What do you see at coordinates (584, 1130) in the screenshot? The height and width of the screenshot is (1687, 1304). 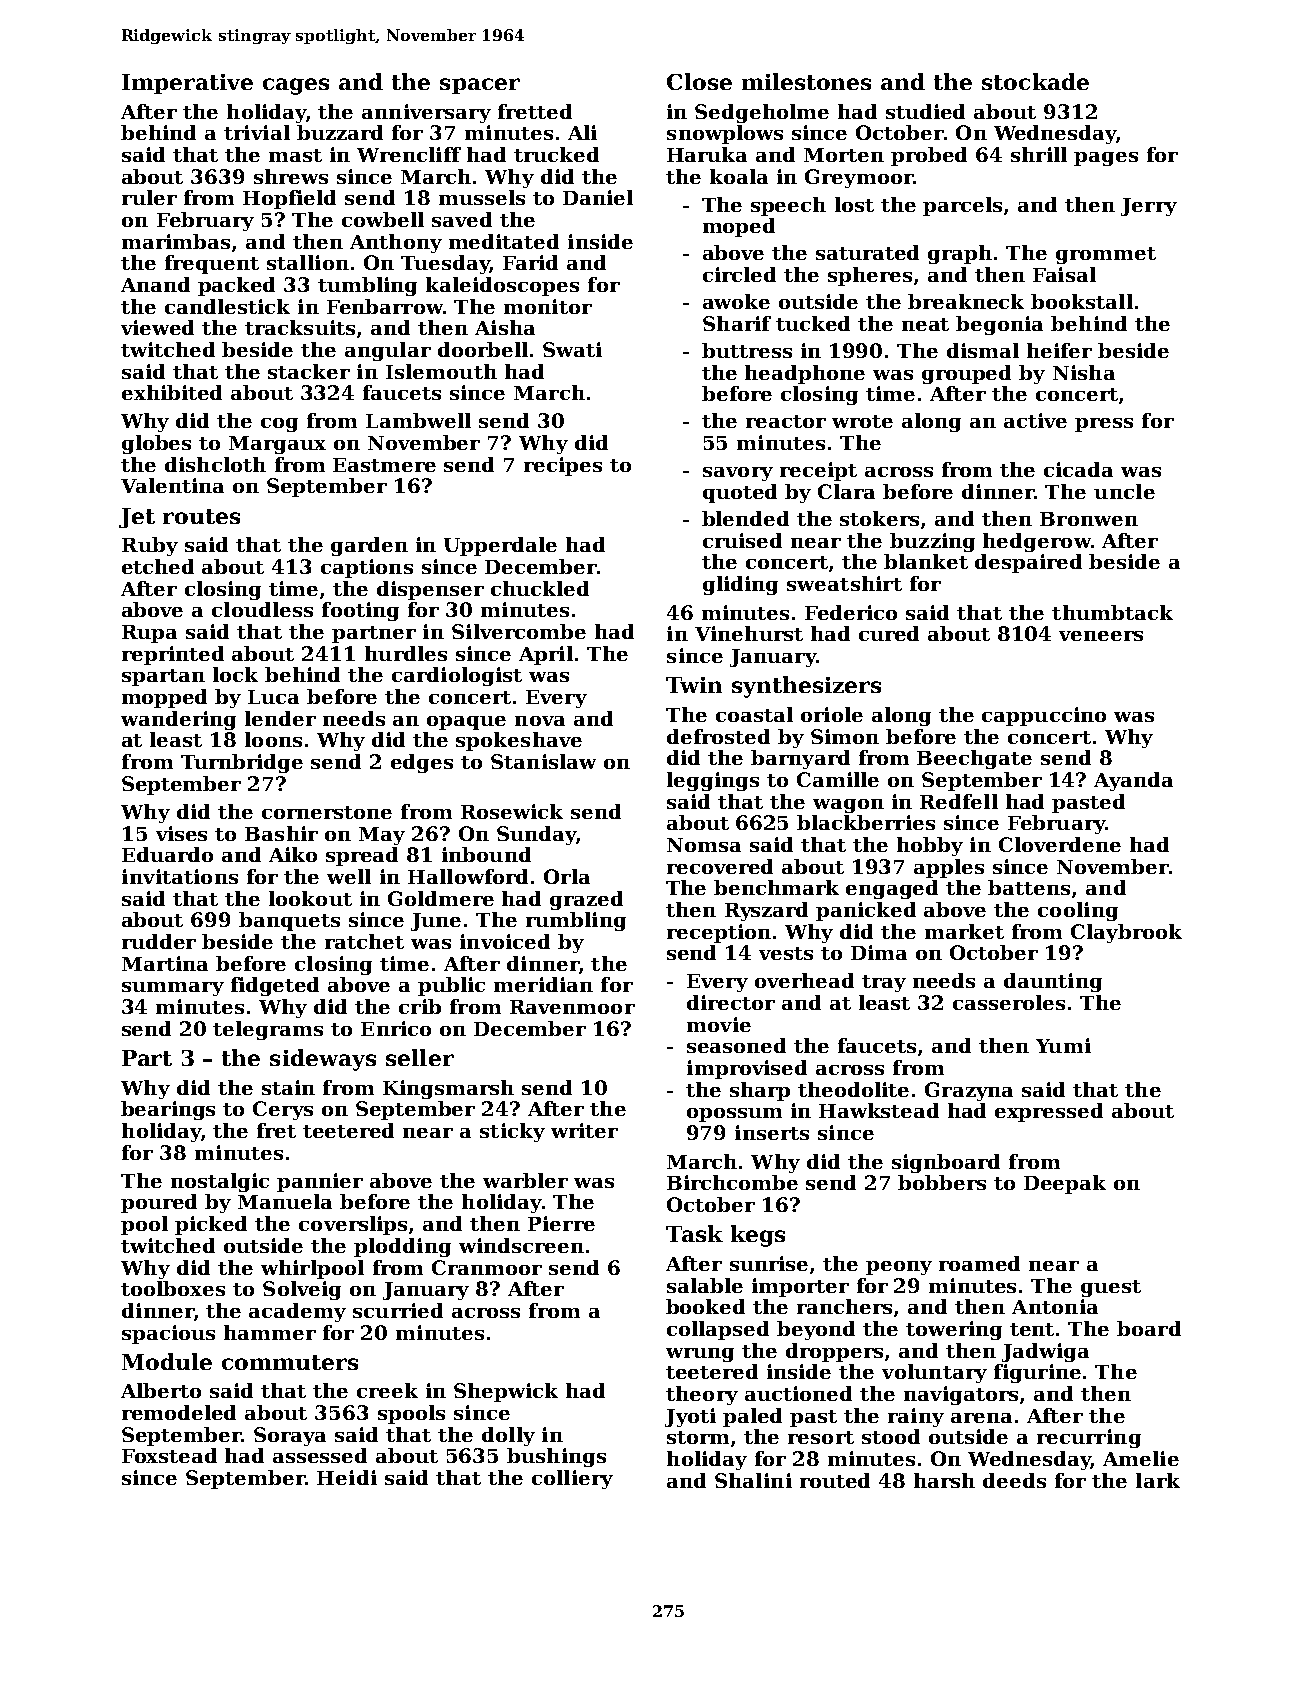 I see `writer` at bounding box center [584, 1130].
